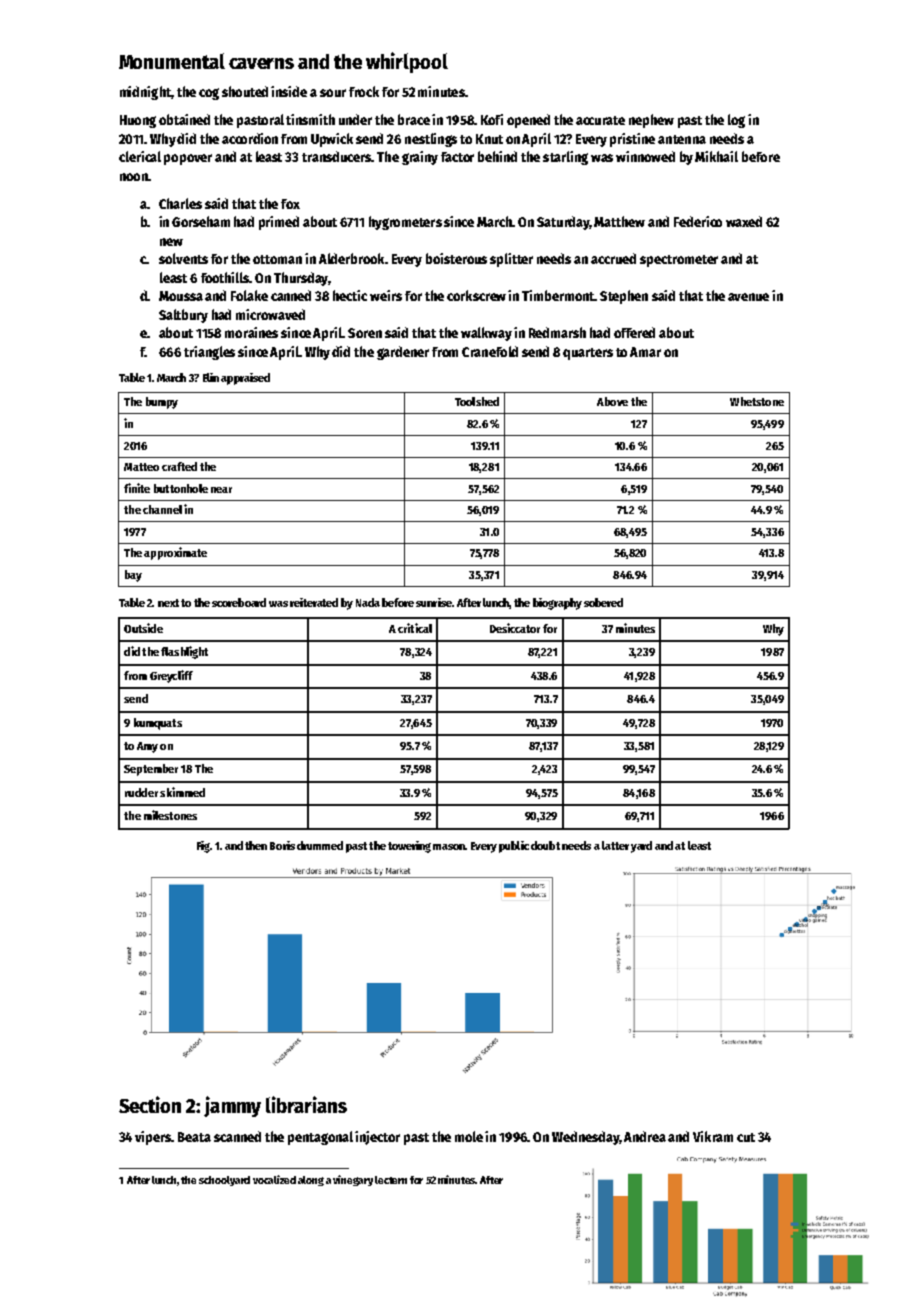 Image resolution: width=908 pixels, height=1316 pixels. Describe the element at coordinates (603, 602) in the page. I see `sobered` at that location.
